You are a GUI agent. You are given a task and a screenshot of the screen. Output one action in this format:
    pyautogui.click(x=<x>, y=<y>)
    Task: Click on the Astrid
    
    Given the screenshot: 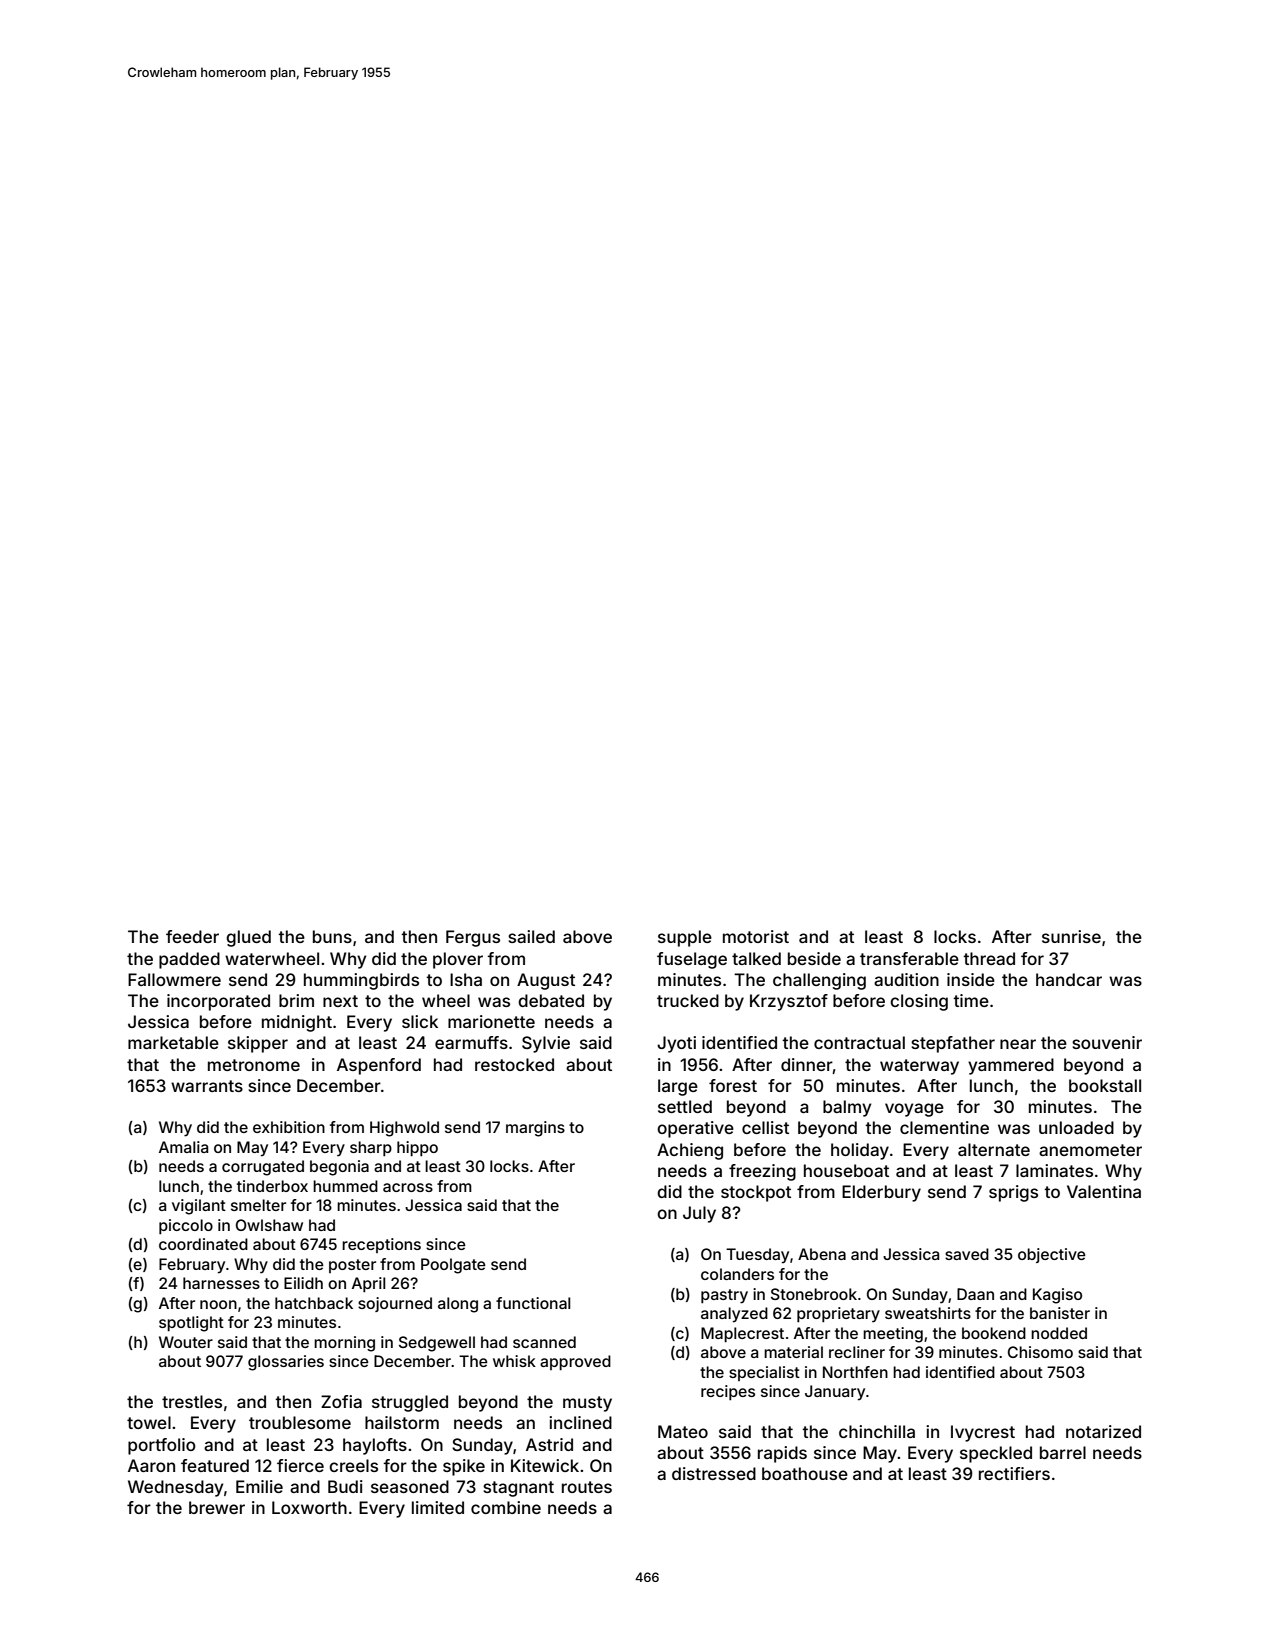 What is the action you would take?
    pyautogui.click(x=549, y=1444)
